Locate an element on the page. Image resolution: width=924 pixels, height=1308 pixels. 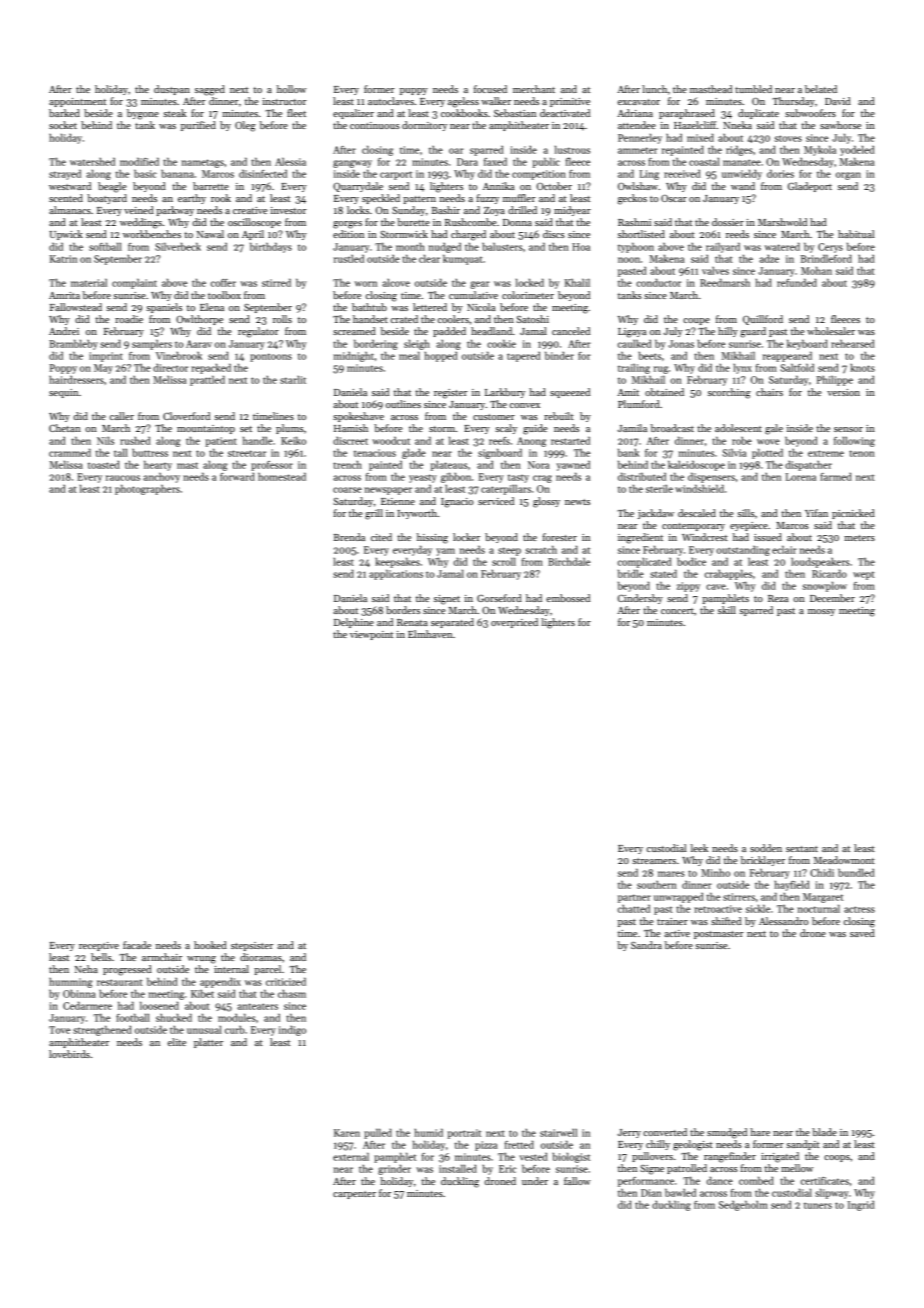
coupe is located at coordinates (696, 321).
